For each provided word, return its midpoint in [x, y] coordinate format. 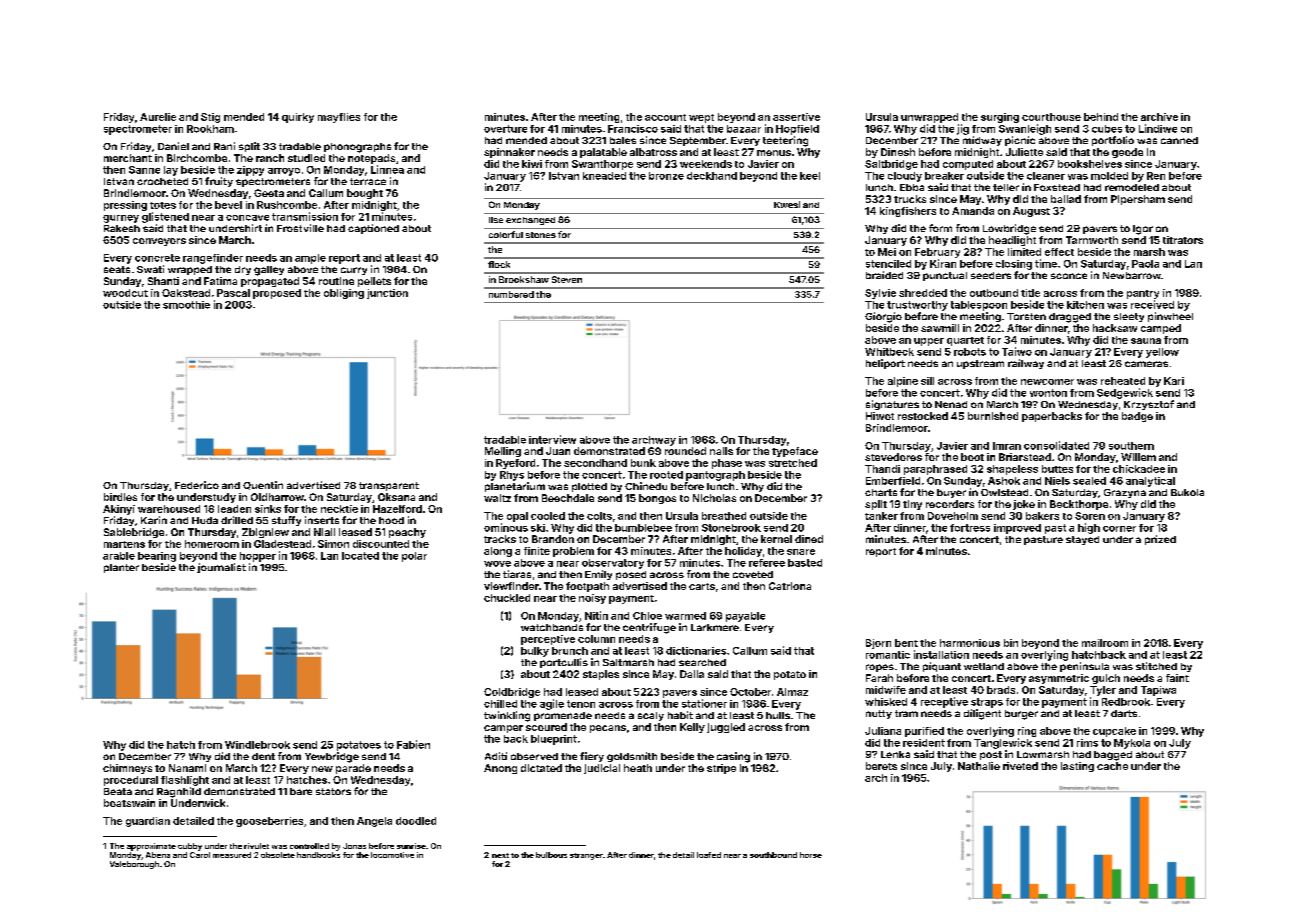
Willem [1138, 457]
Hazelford [397, 509]
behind [1101, 117]
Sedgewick [1125, 393]
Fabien [413, 744]
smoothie [186, 305]
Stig [210, 118]
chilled [500, 704]
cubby [190, 847]
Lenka [895, 754]
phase [727, 464]
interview [552, 439]
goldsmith [632, 757]
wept [701, 118]
